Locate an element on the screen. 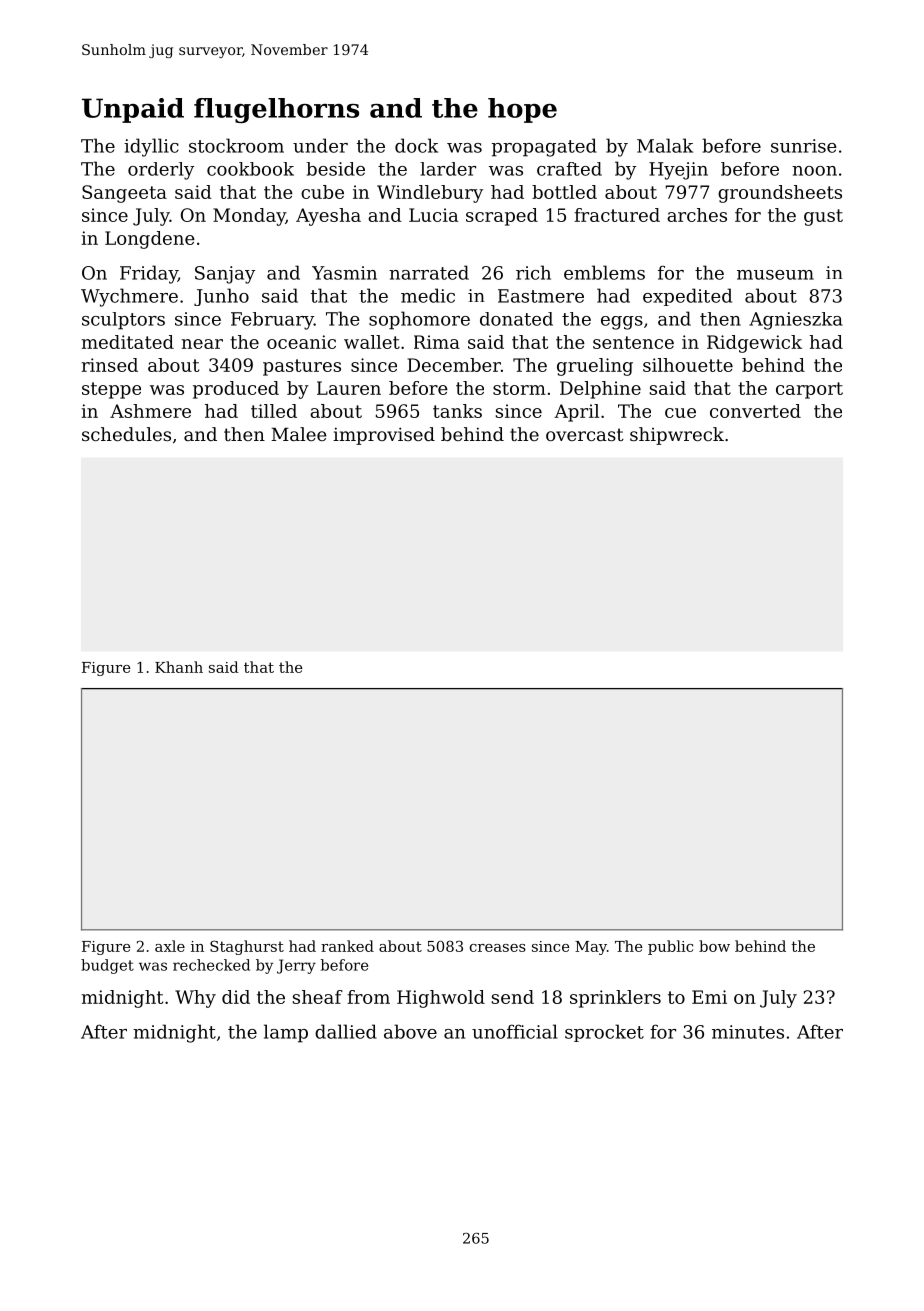 The height and width of the screenshot is (1311, 924). from is located at coordinates (368, 997).
